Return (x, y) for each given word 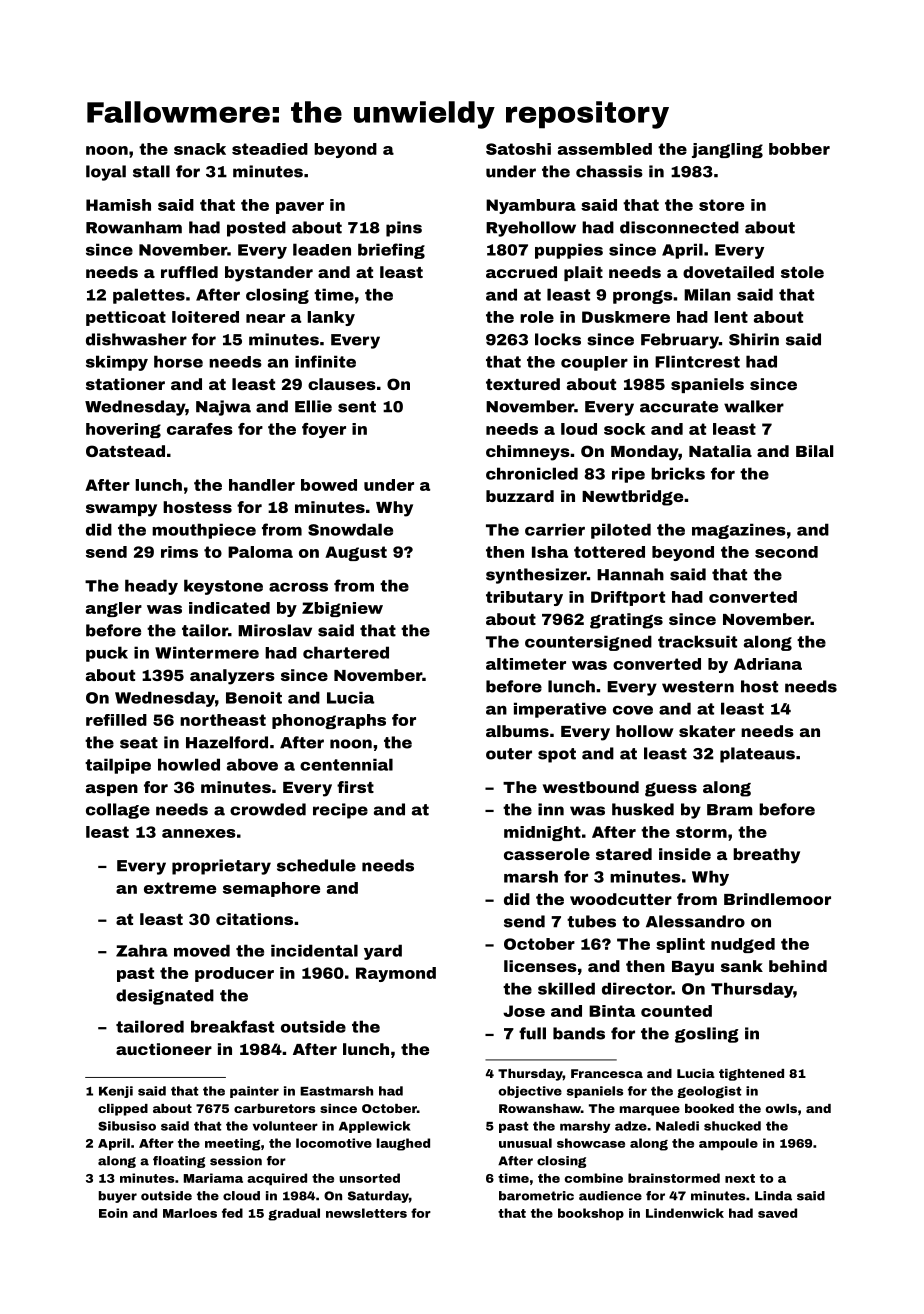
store (721, 205)
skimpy (117, 363)
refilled (116, 720)
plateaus (757, 755)
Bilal (814, 451)
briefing (391, 251)
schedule (316, 865)
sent (357, 407)
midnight (542, 833)
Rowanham (134, 227)
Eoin (113, 1213)
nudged (743, 945)
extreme (180, 888)
